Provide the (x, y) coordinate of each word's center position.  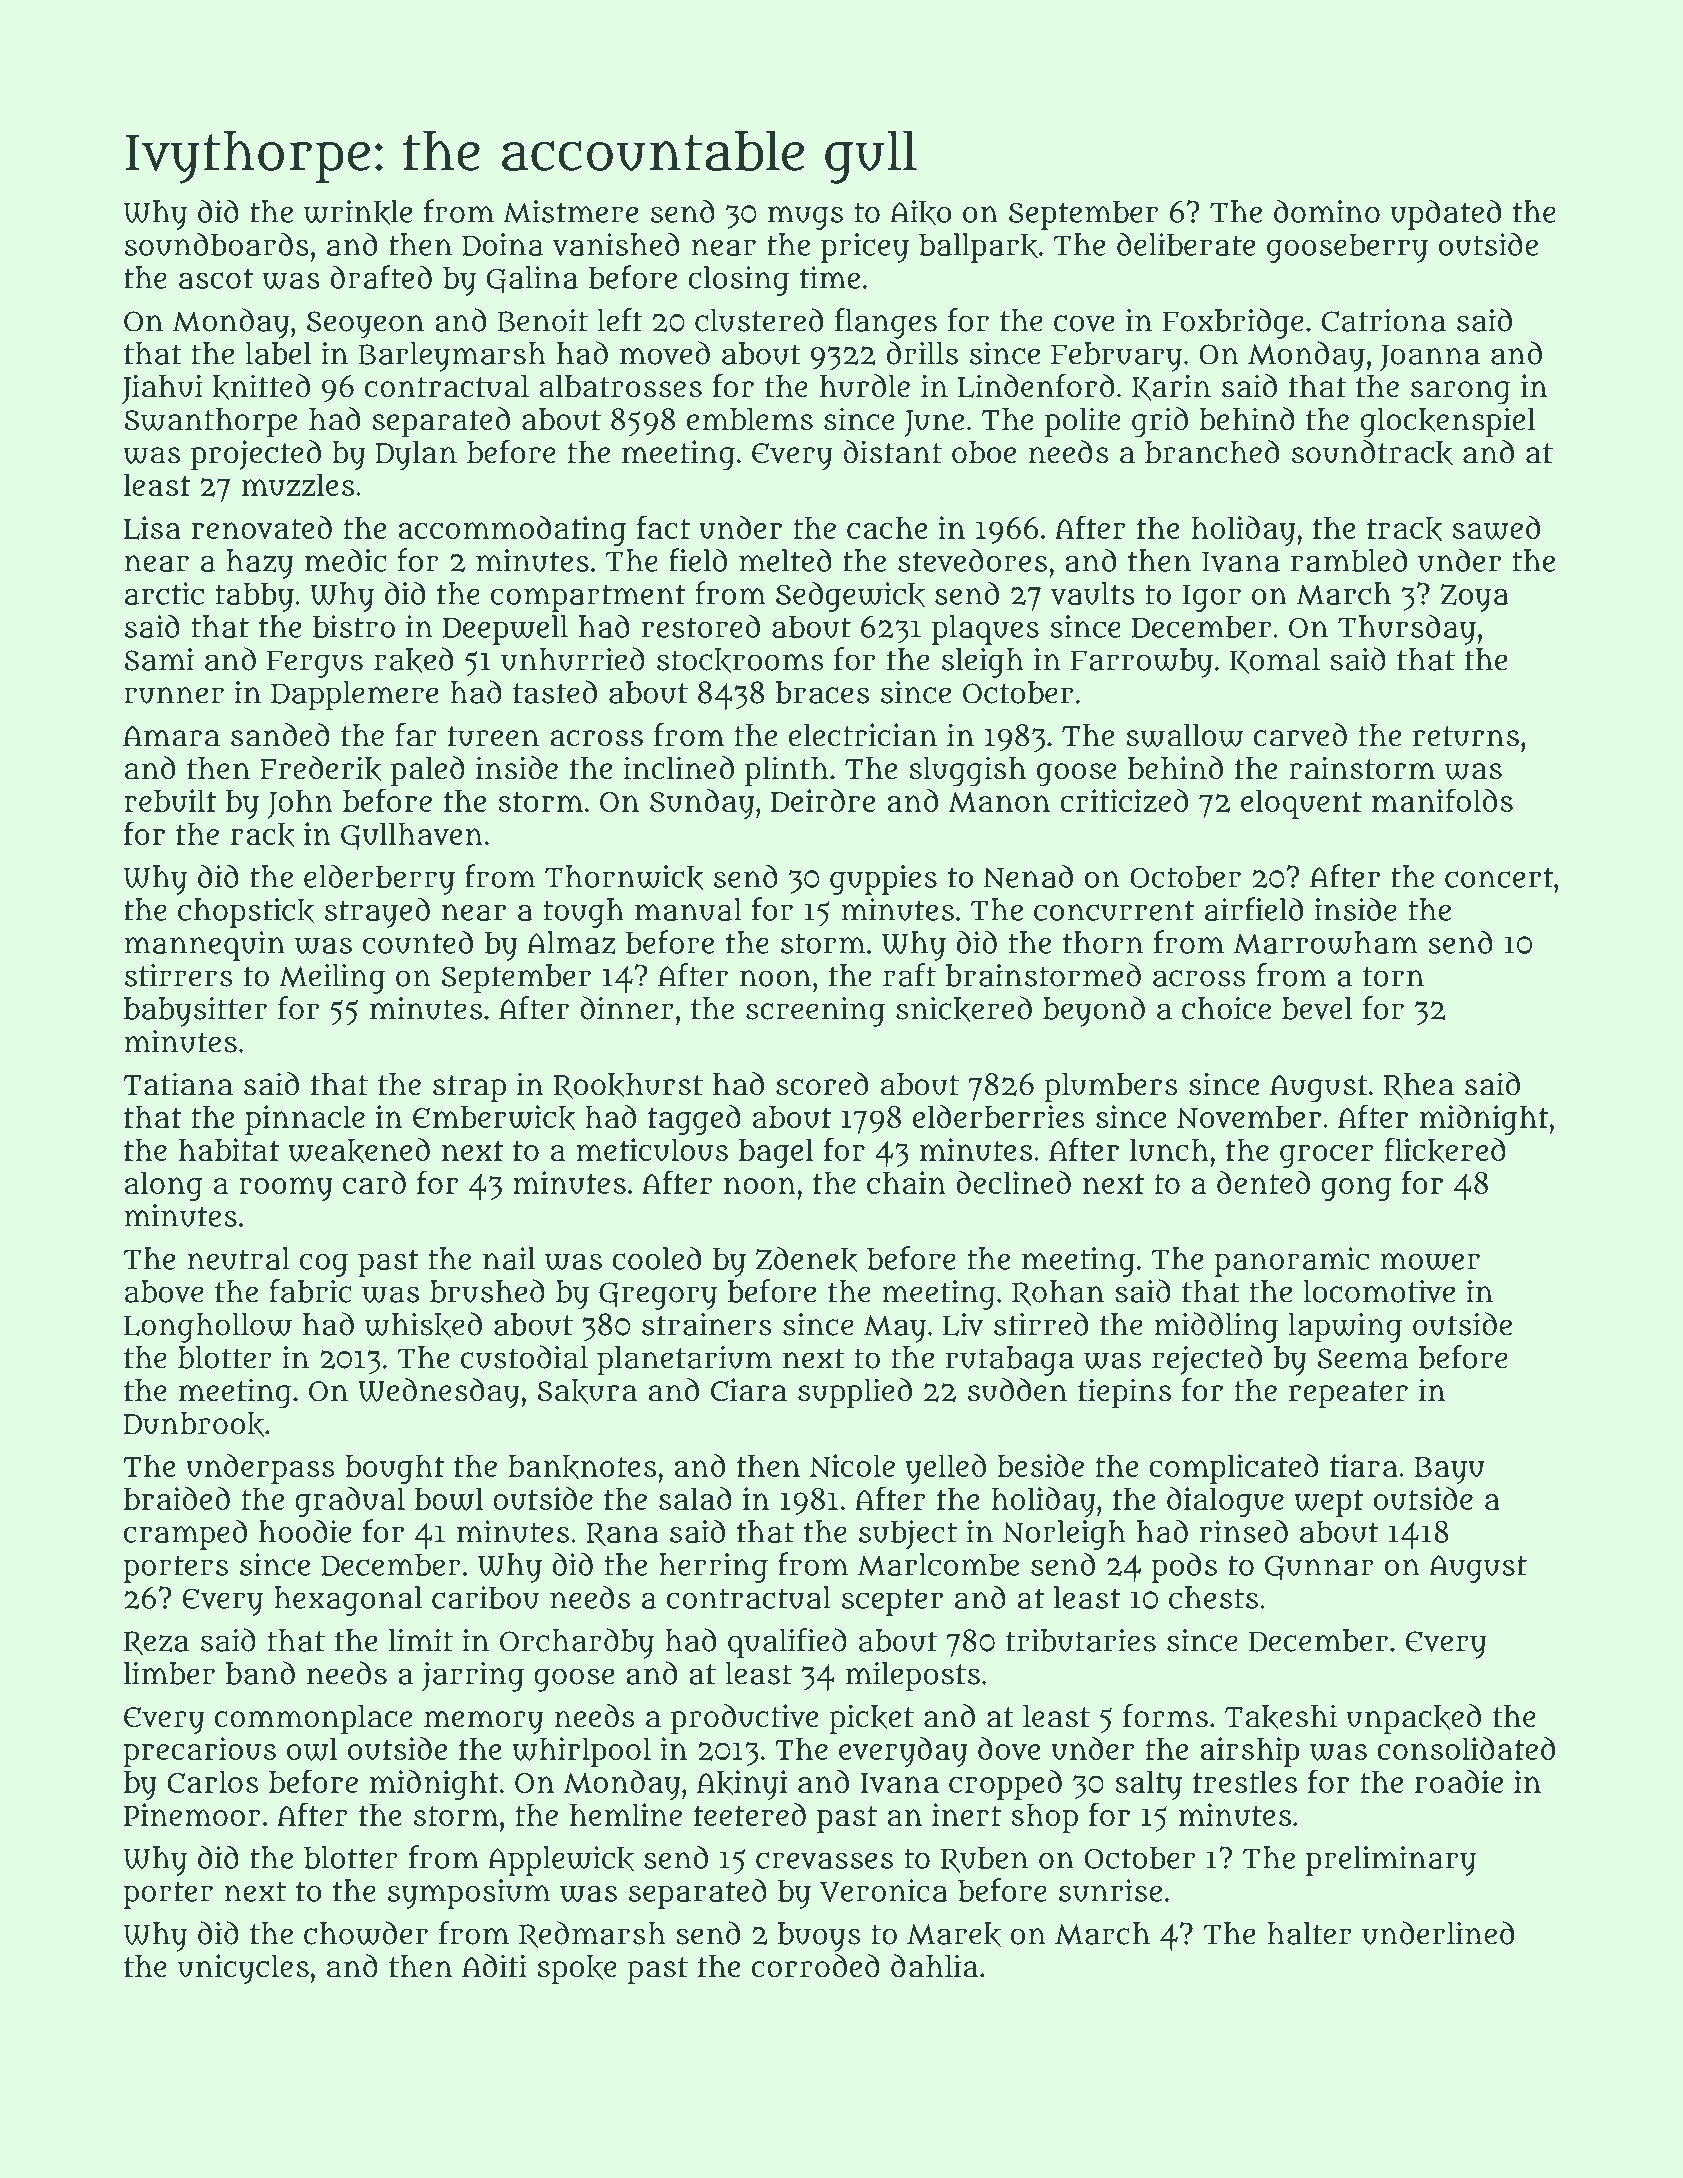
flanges (886, 323)
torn (1393, 976)
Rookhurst (628, 1086)
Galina (532, 280)
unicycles (243, 1969)
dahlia (934, 1966)
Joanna (1430, 357)
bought (394, 1469)
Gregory (658, 1296)
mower (1430, 1262)
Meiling (332, 978)
